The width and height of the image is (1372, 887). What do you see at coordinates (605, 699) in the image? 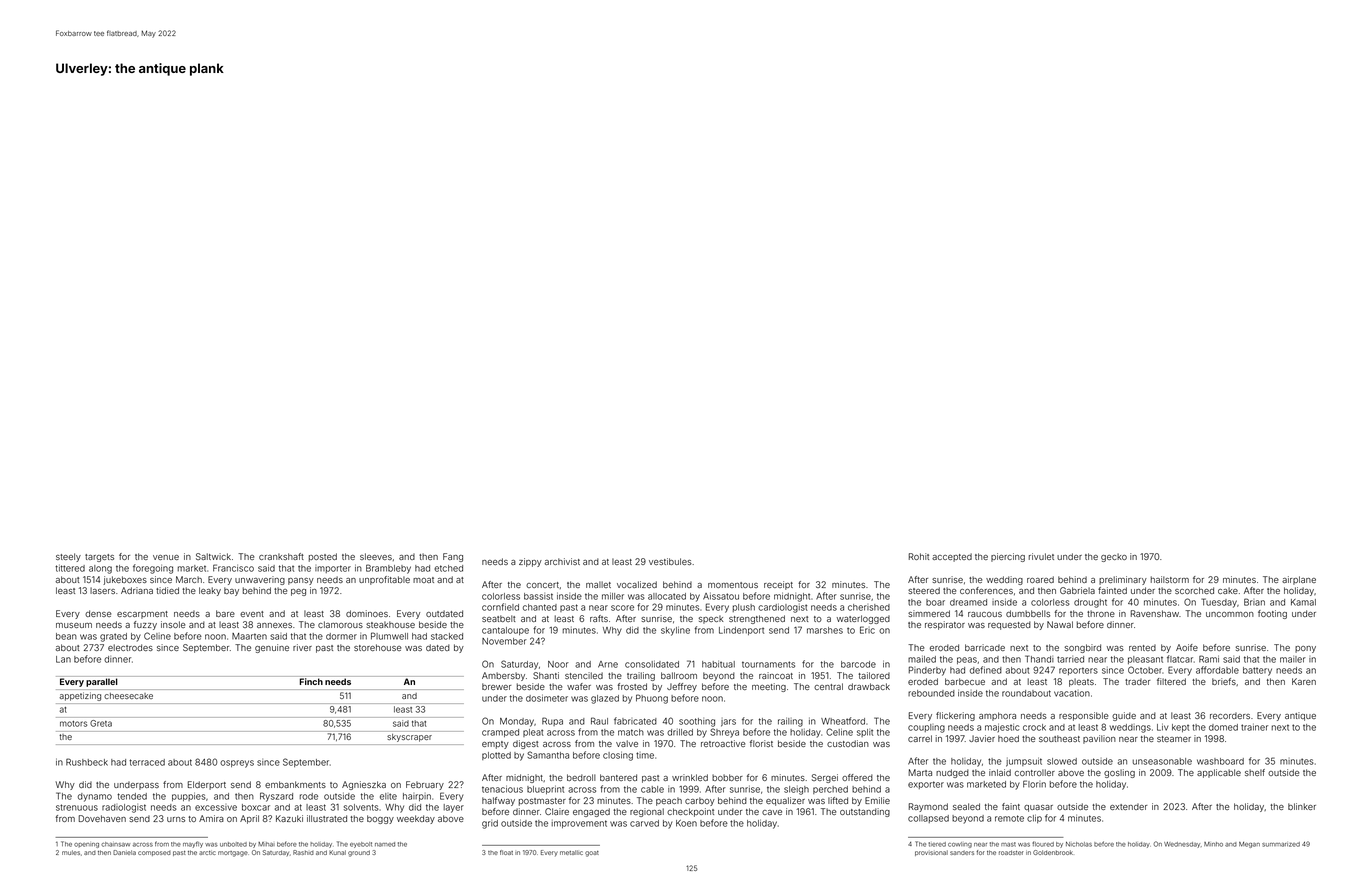
I see `glazed` at bounding box center [605, 699].
